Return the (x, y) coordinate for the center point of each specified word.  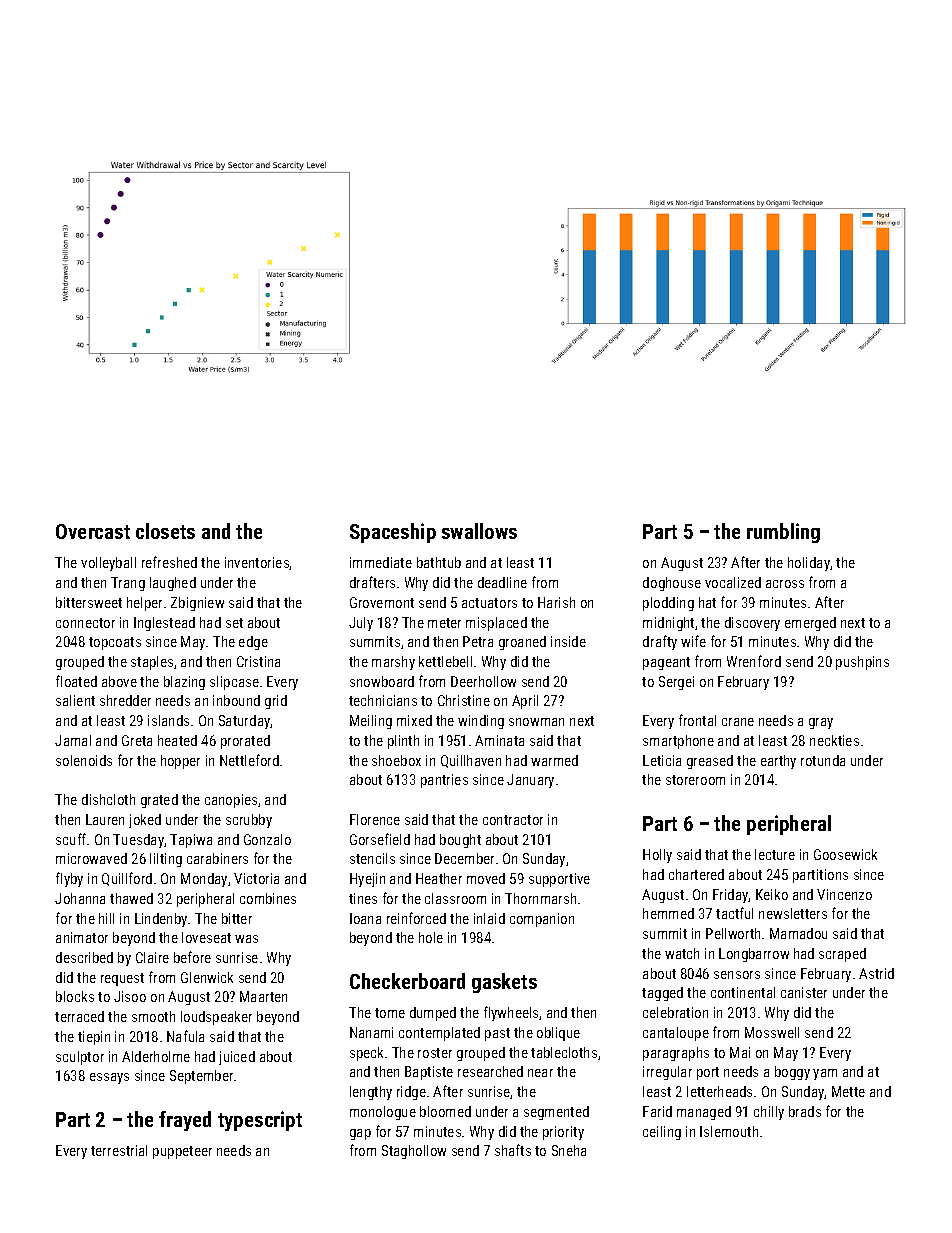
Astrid (876, 973)
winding (481, 722)
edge (253, 643)
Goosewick (845, 854)
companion (542, 920)
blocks (75, 996)
